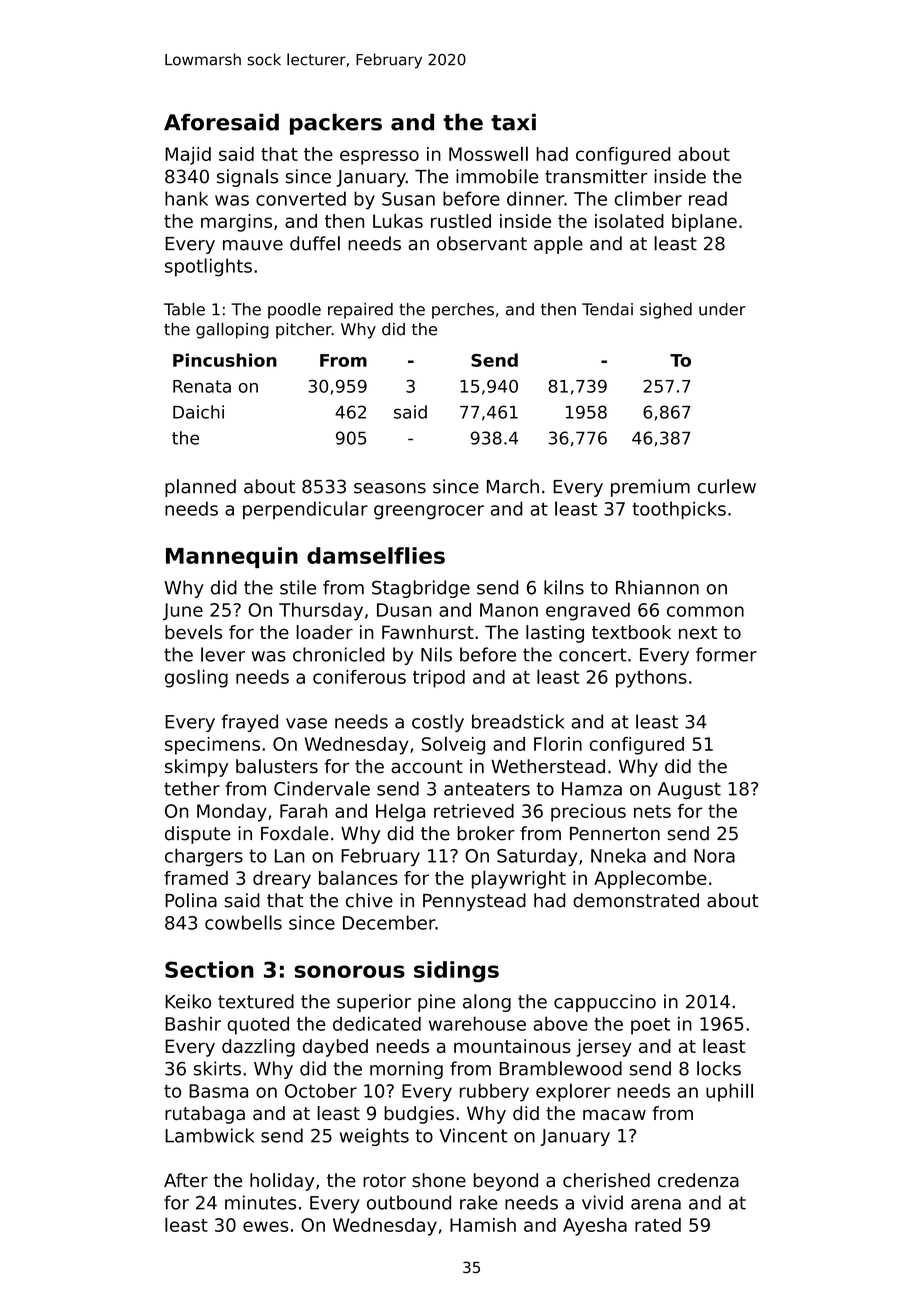  What do you see at coordinates (719, 1068) in the image?
I see `locks` at bounding box center [719, 1068].
